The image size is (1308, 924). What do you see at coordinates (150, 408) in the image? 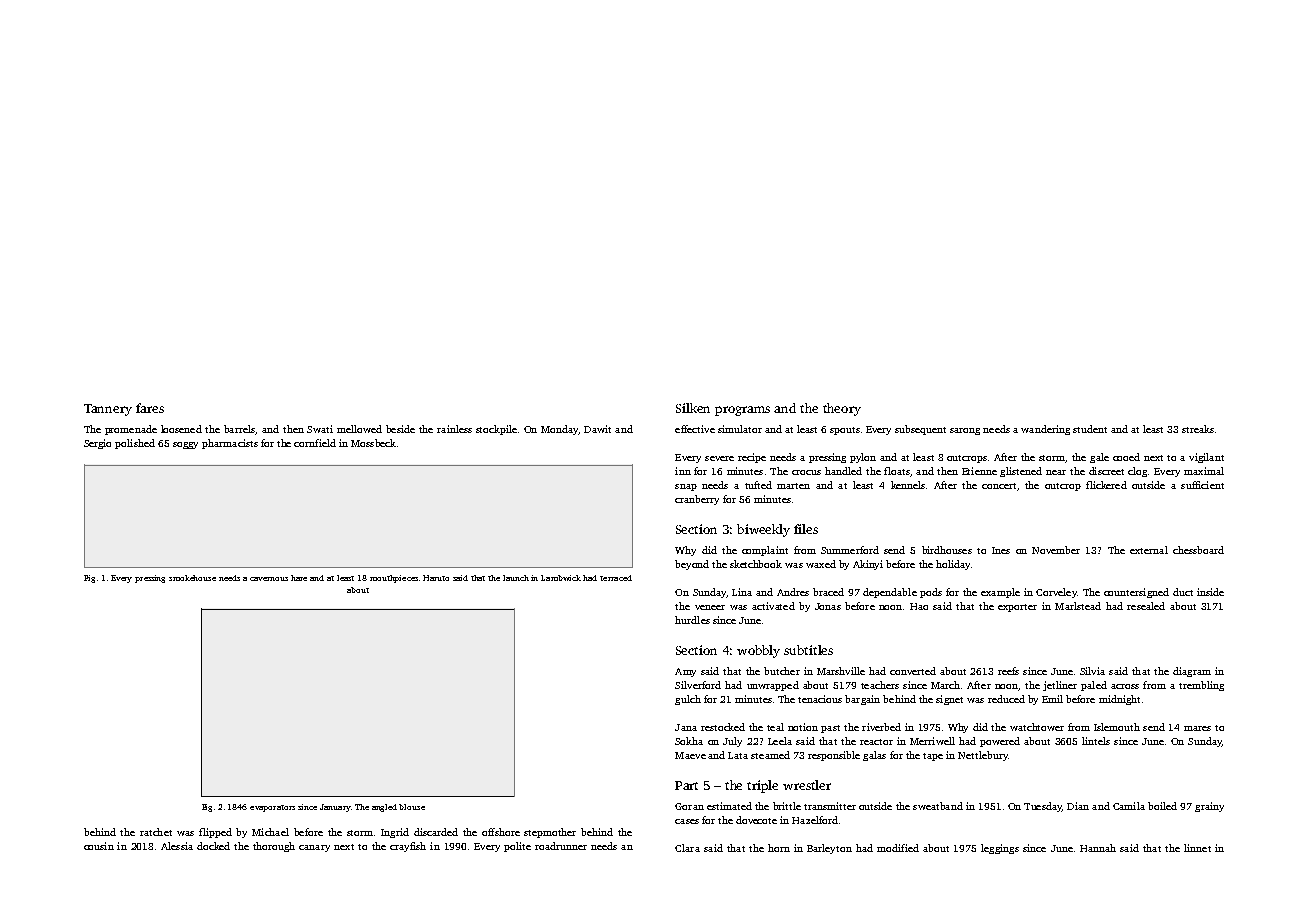
I see `fares` at bounding box center [150, 408].
